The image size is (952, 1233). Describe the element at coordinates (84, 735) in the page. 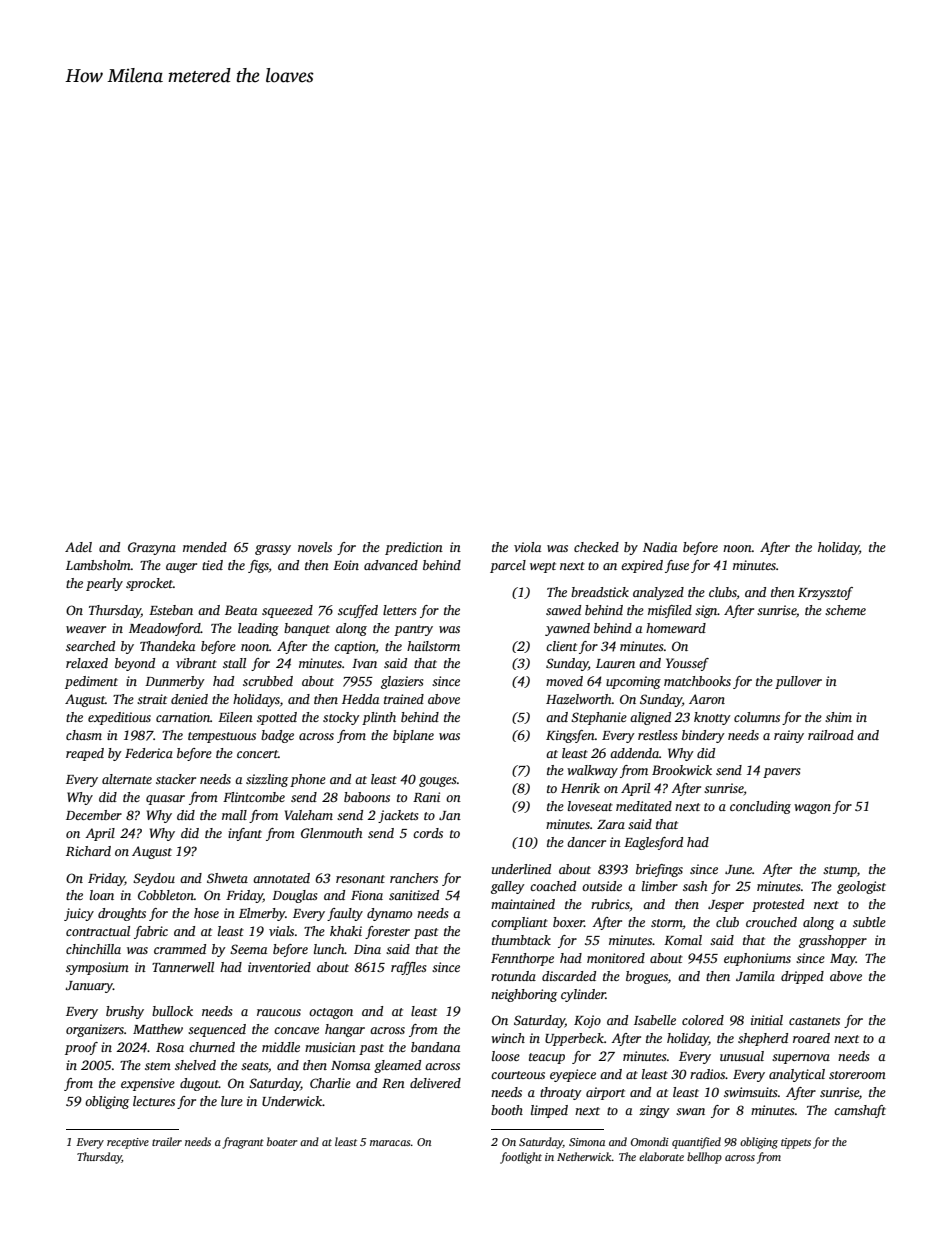

I see `chasm` at that location.
